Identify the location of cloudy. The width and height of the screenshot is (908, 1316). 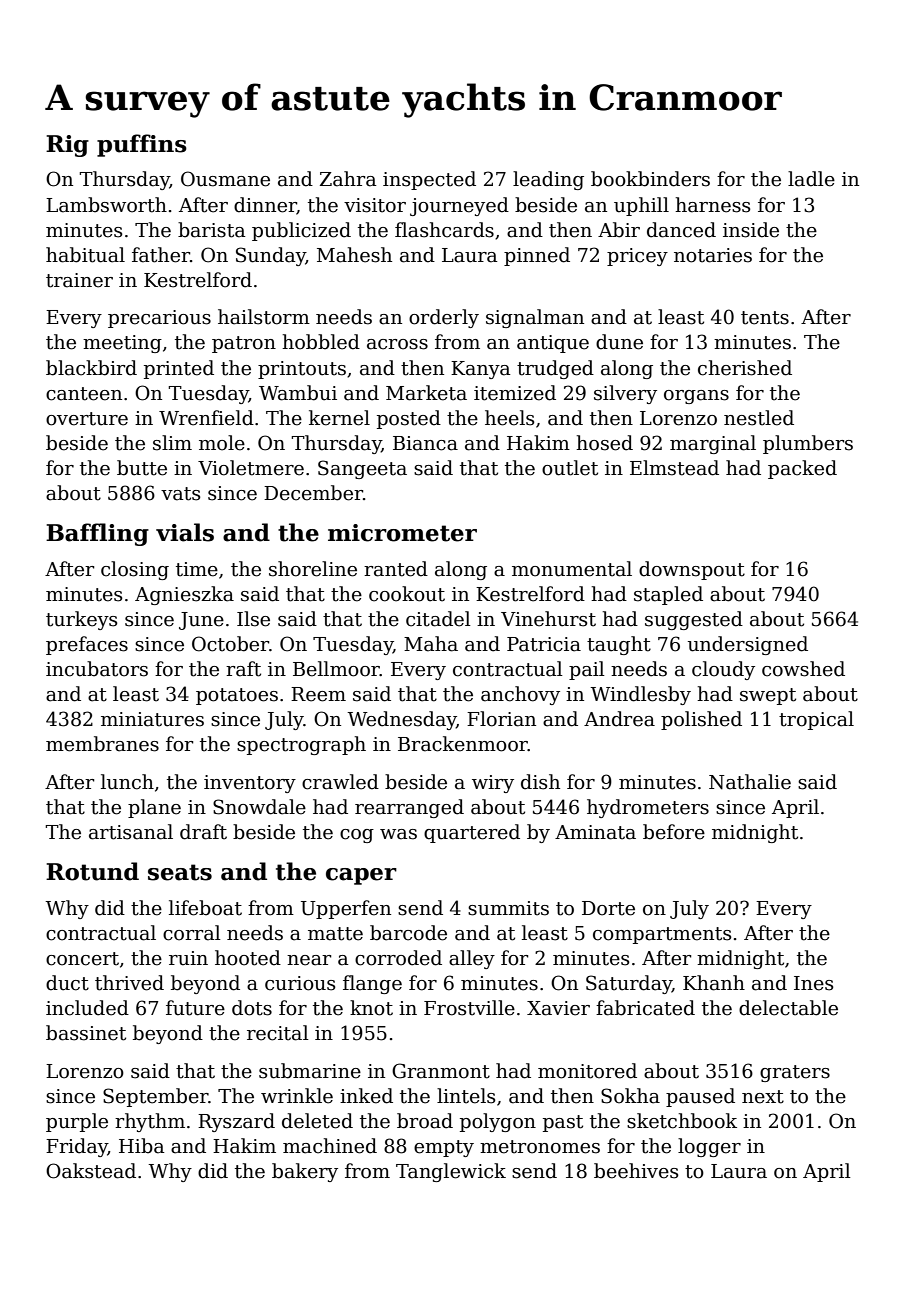
(723, 670).
